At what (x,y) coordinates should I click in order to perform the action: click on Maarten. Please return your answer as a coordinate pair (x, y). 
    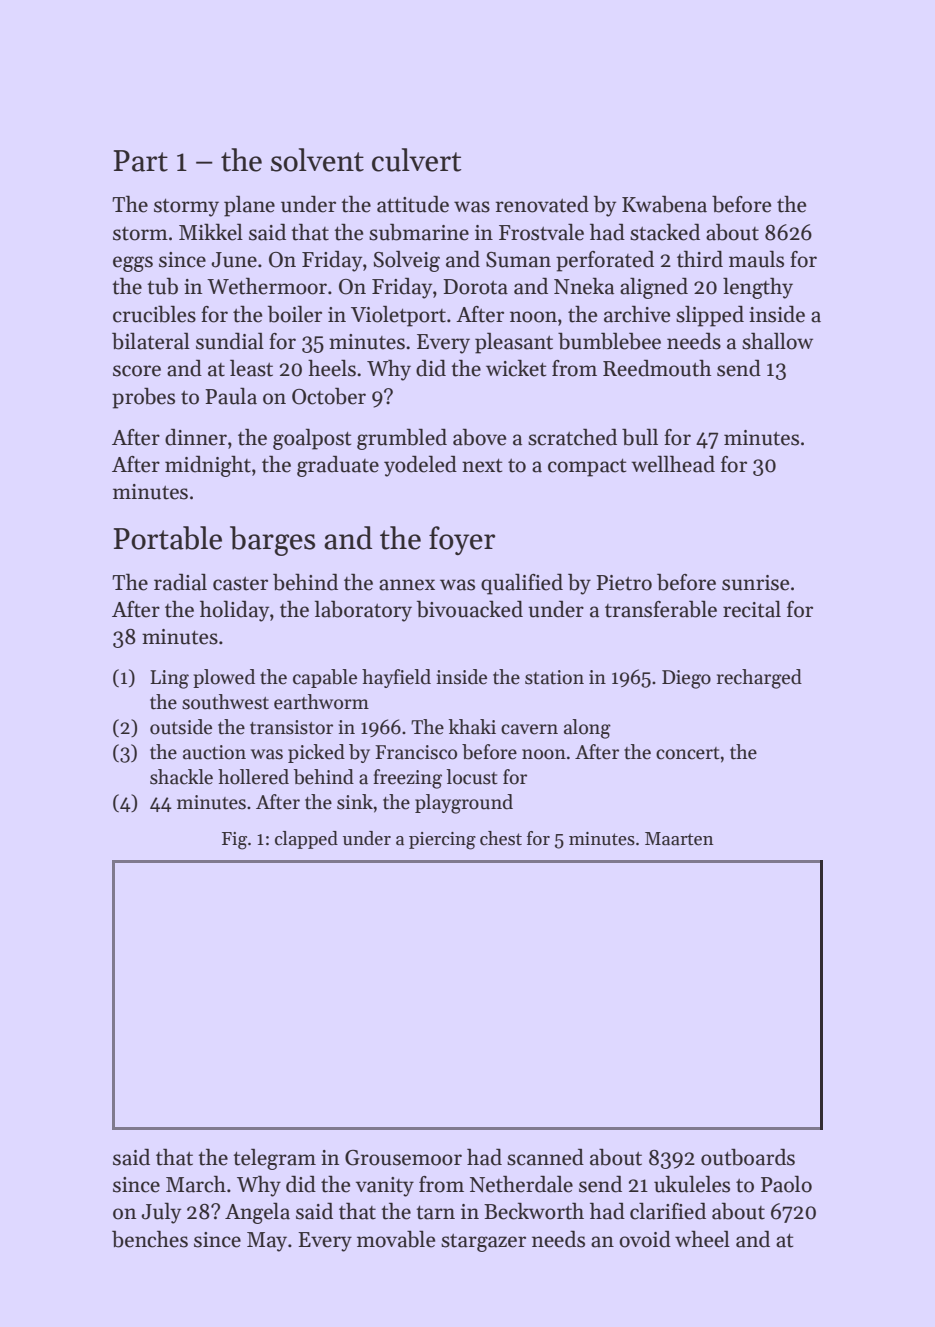
    Looking at the image, I should click on (679, 839).
